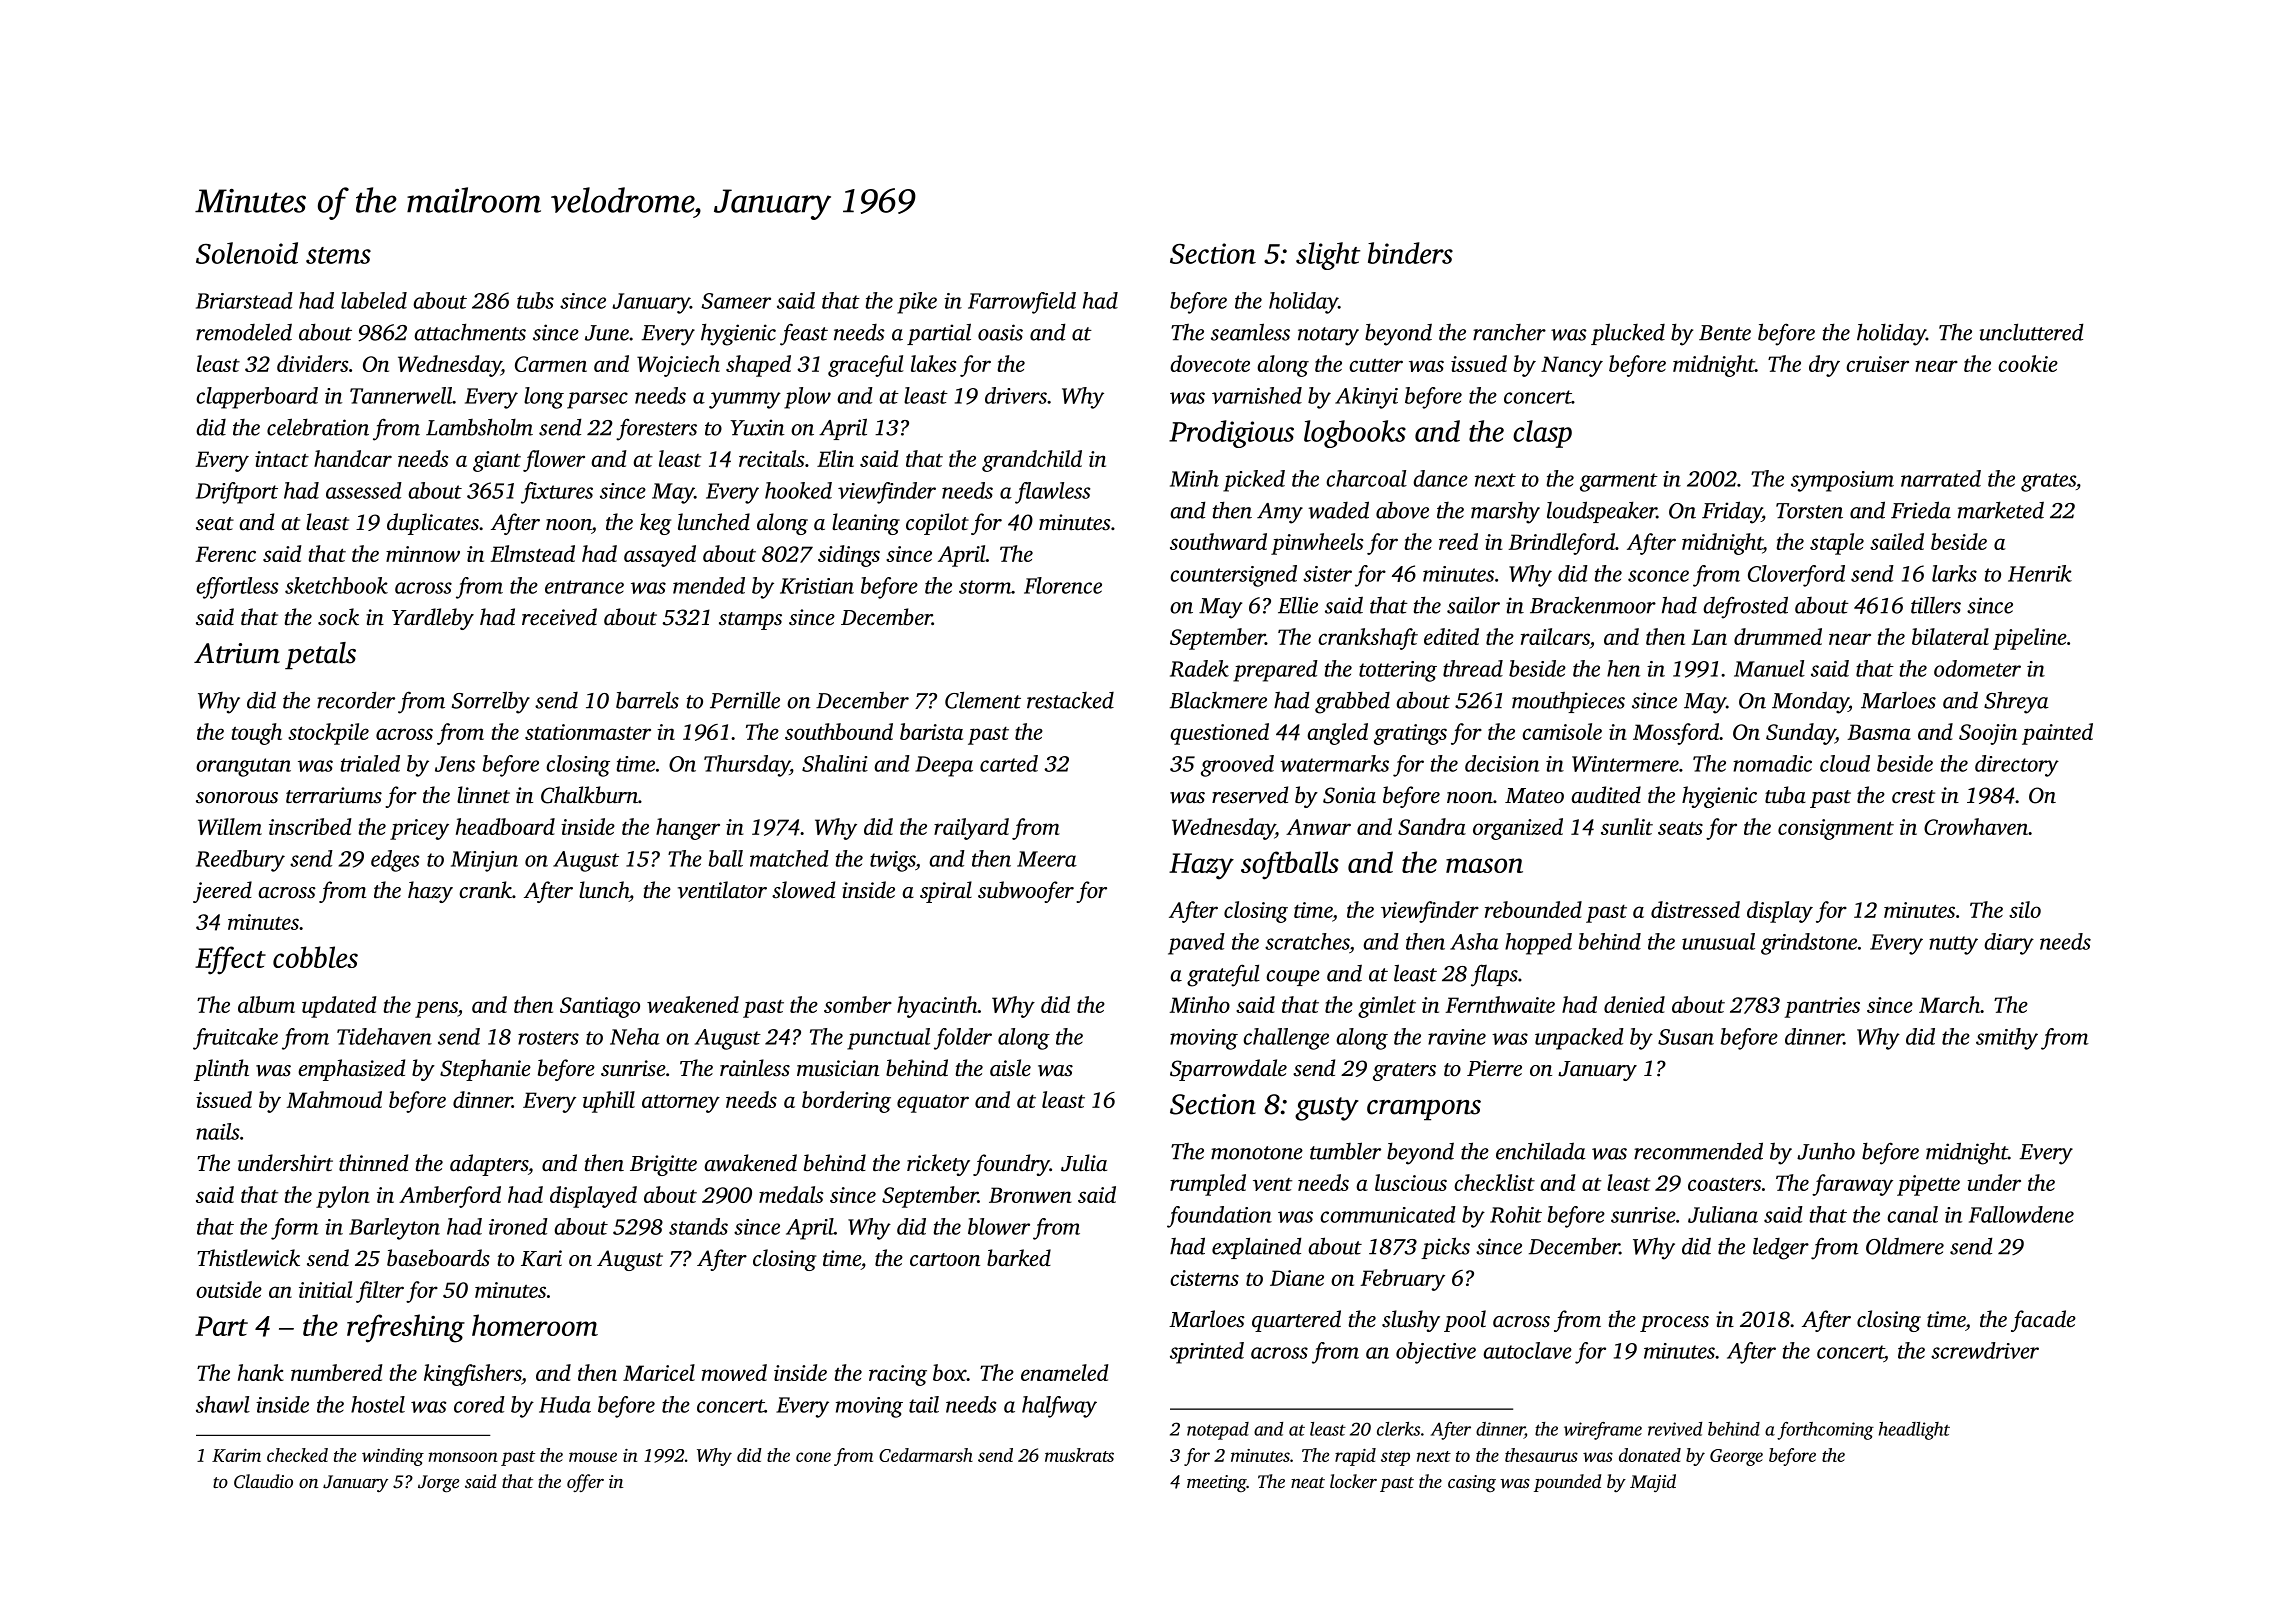 The image size is (2292, 1620). What do you see at coordinates (1228, 1070) in the screenshot?
I see `Sparrowdale` at bounding box center [1228, 1070].
